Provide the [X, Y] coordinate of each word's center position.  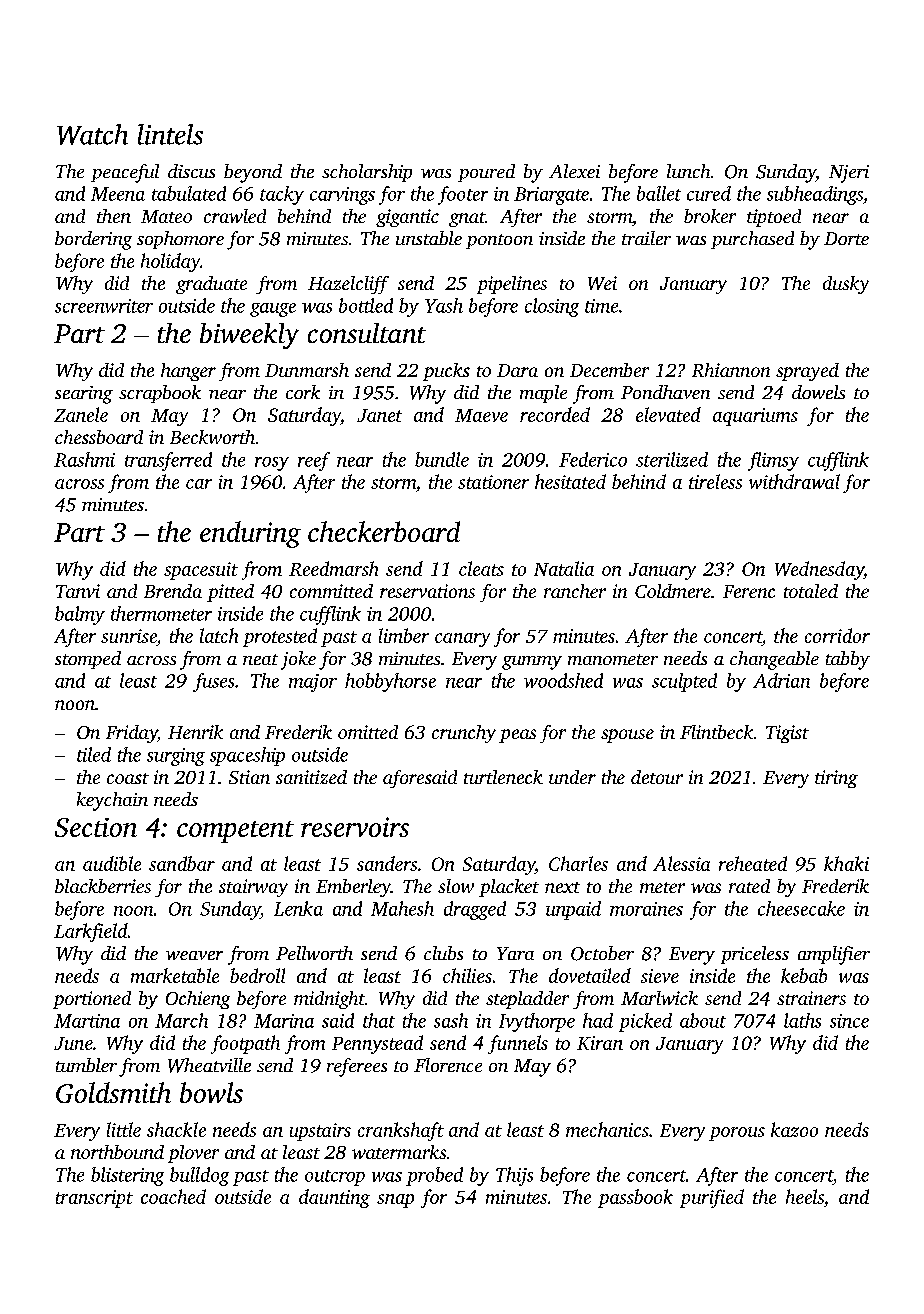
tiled [94, 754]
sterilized [672, 459]
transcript [94, 1199]
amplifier [834, 955]
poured [486, 173]
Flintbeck [716, 732]
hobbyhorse [390, 682]
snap [395, 1201]
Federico [593, 459]
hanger [188, 372]
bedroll [257, 975]
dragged [475, 910]
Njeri [849, 174]
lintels [170, 134]
